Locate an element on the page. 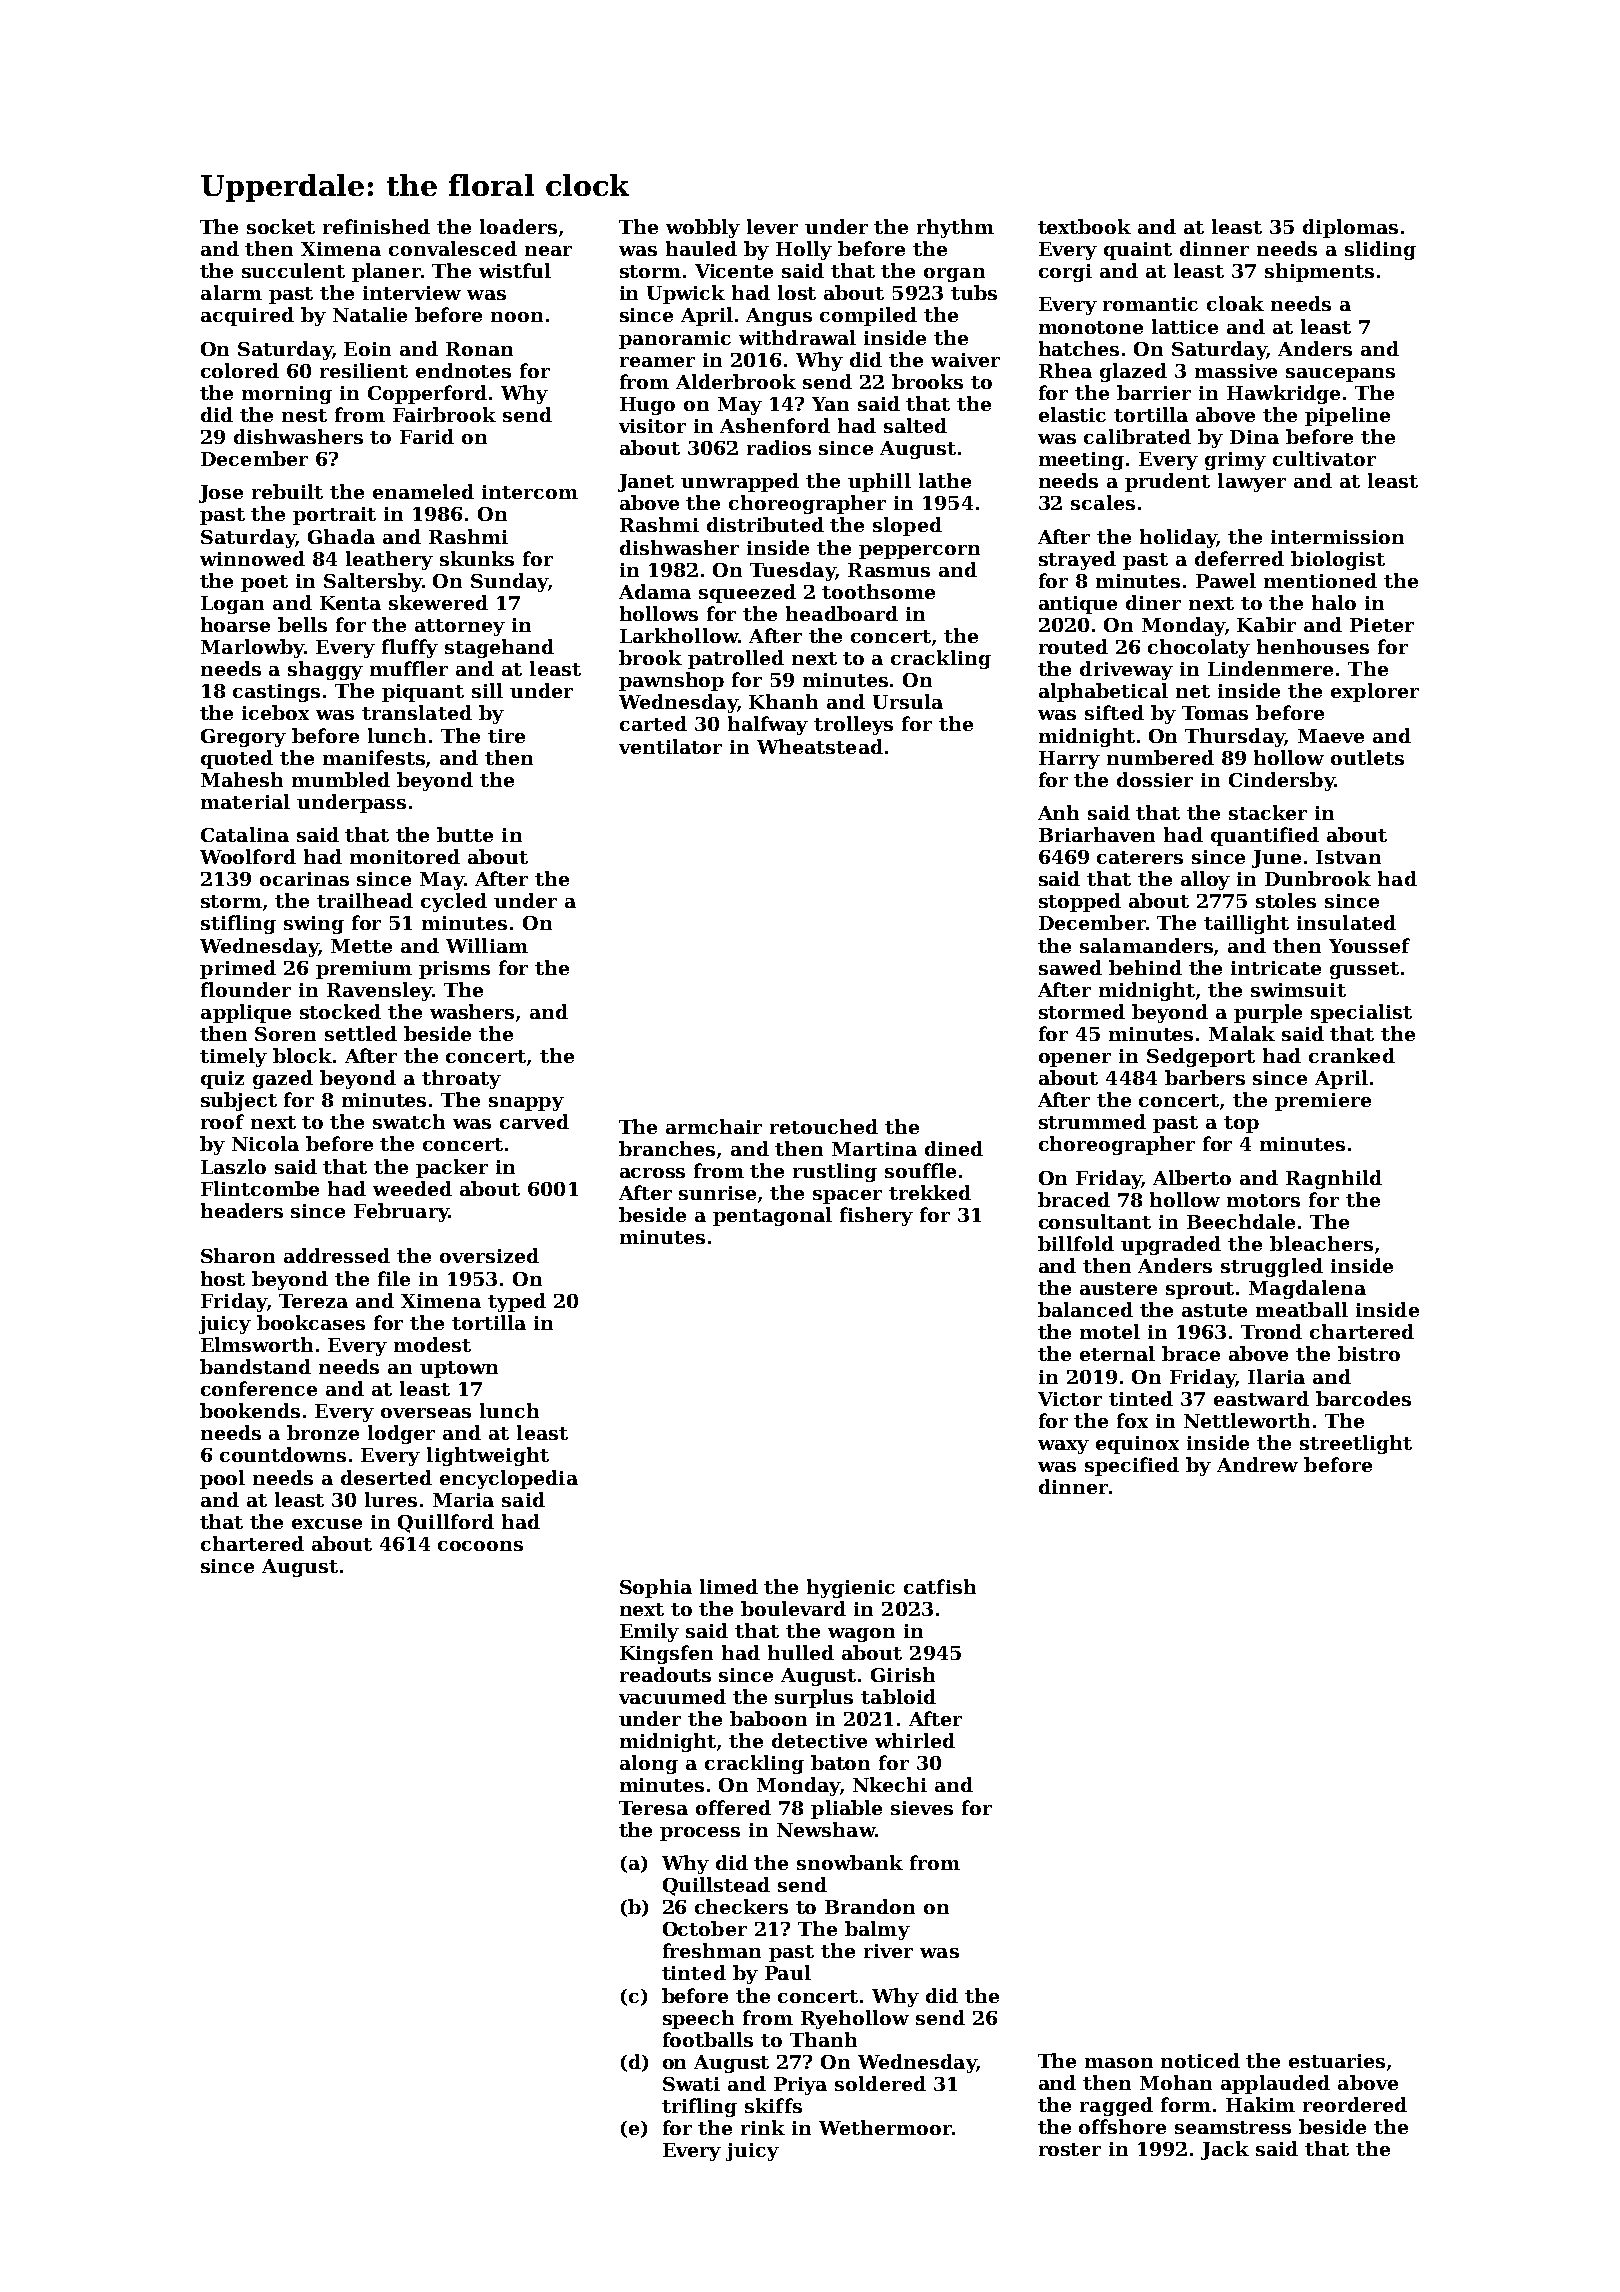 The height and width of the image is (2292, 1620). diplomas is located at coordinates (1350, 228).
